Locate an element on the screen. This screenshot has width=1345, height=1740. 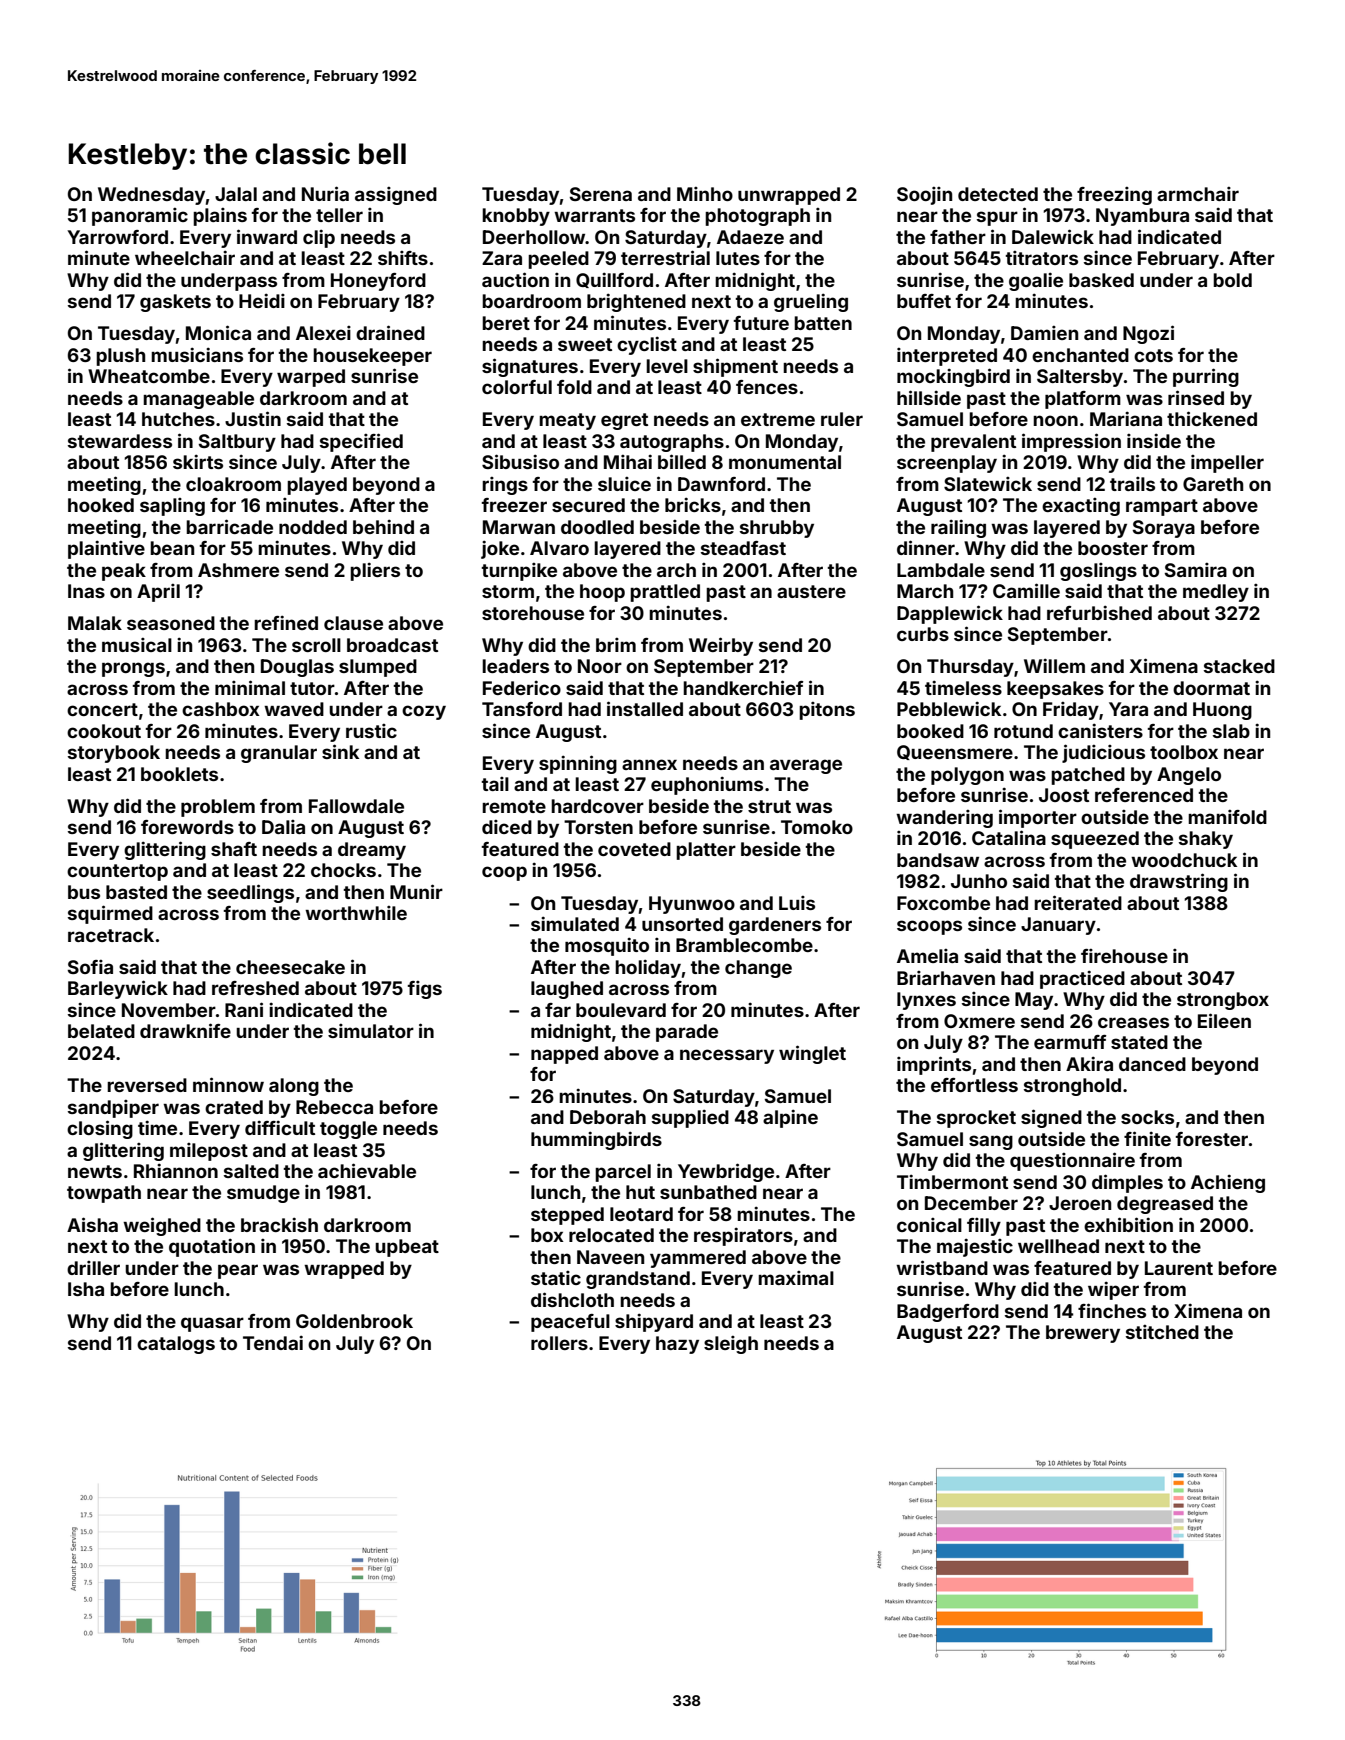
gaskets is located at coordinates (175, 303).
